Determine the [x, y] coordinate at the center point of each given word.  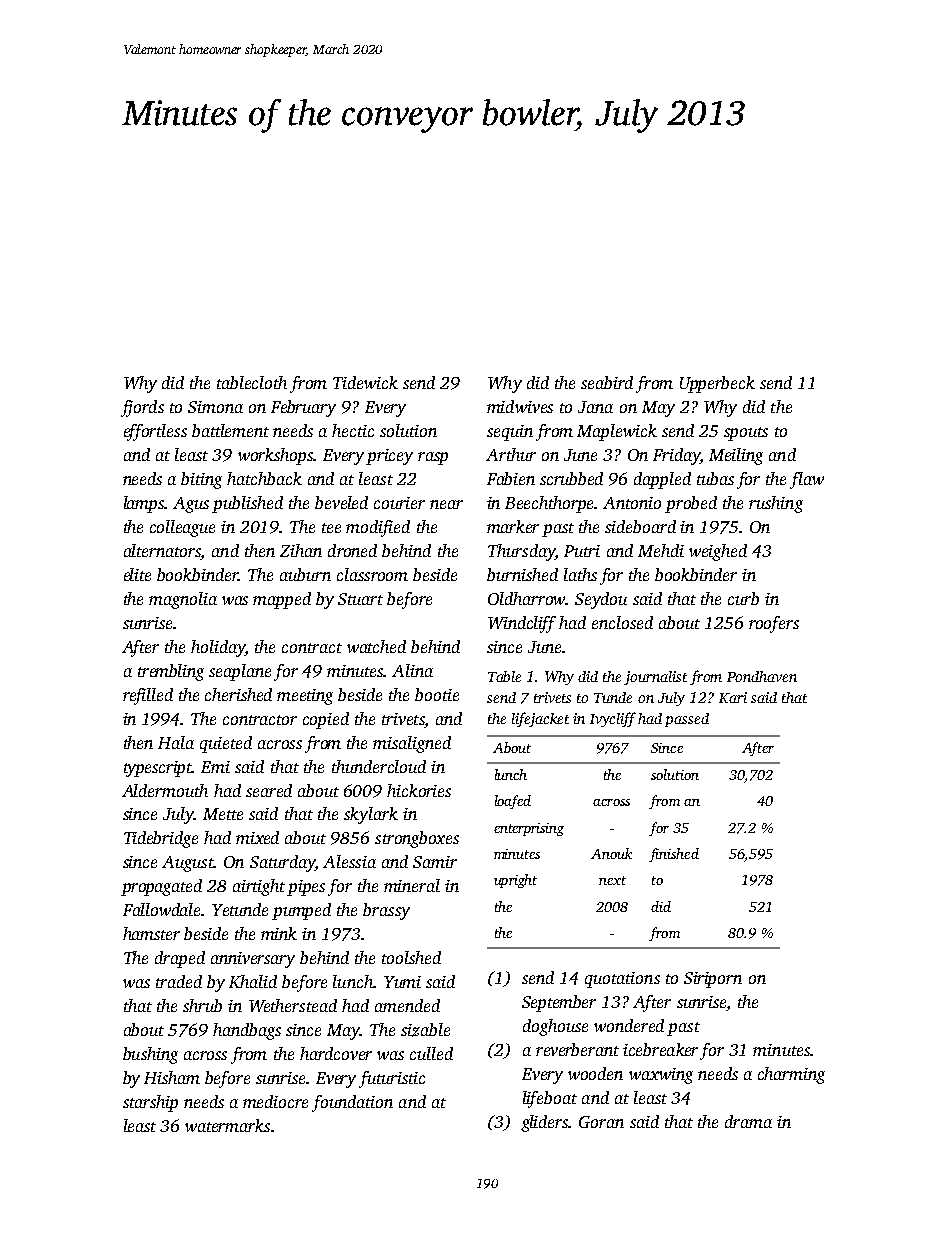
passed [687, 720]
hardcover [336, 1053]
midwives [520, 406]
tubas [715, 478]
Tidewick [365, 382]
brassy [386, 911]
